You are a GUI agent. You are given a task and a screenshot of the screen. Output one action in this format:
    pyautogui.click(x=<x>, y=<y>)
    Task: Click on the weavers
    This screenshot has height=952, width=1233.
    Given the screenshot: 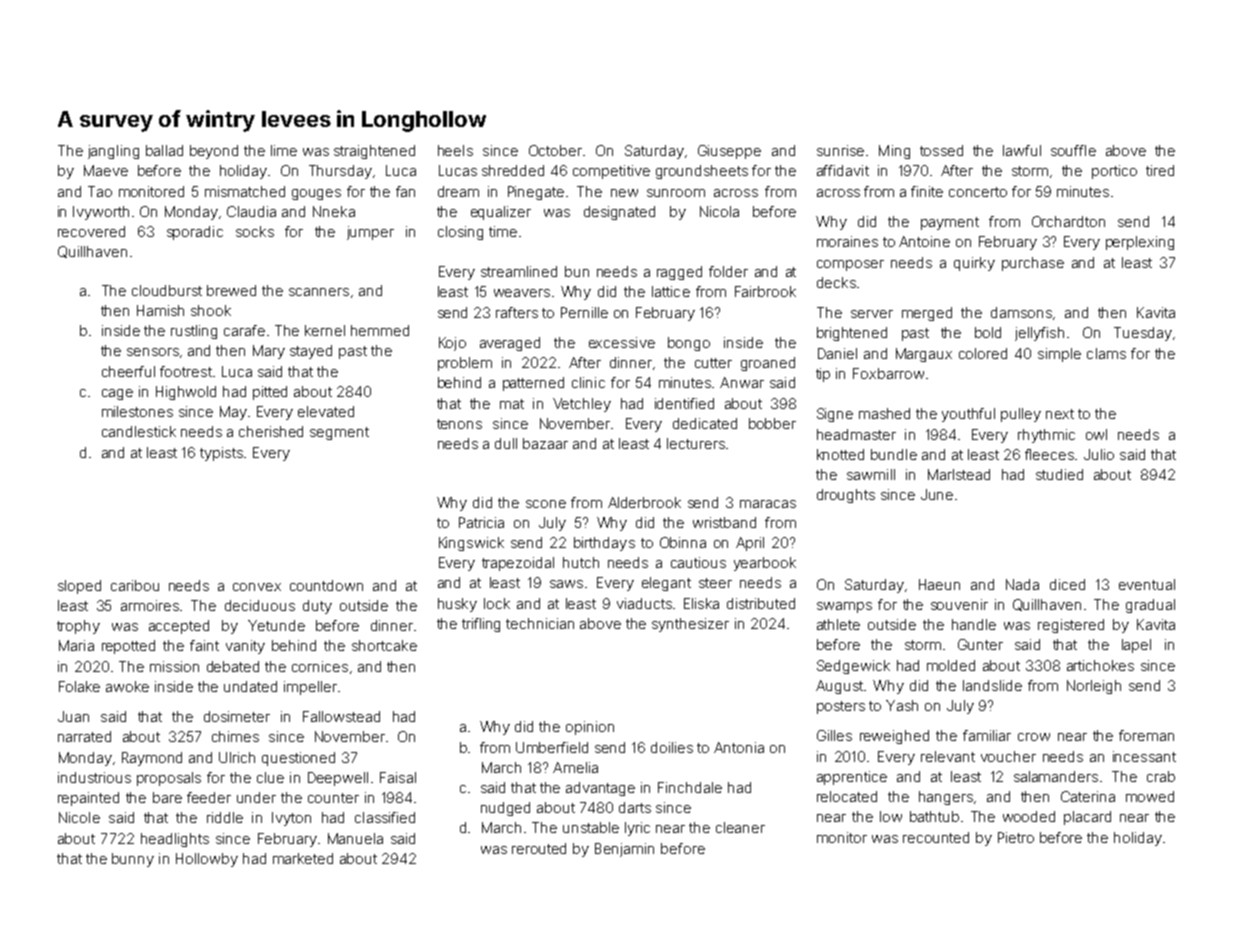 What is the action you would take?
    pyautogui.click(x=522, y=293)
